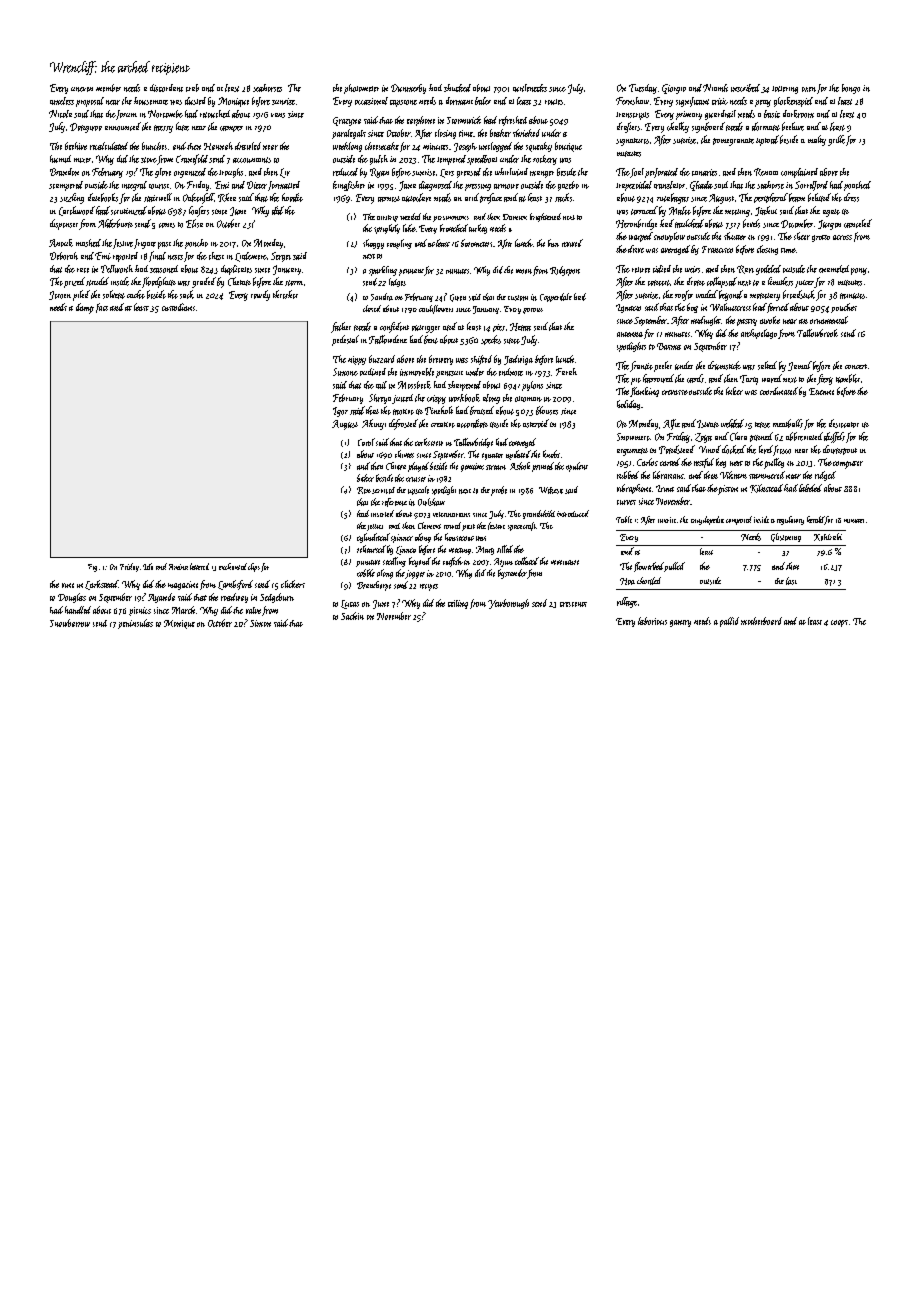  What do you see at coordinates (829, 320) in the page?
I see `ornamental` at bounding box center [829, 320].
